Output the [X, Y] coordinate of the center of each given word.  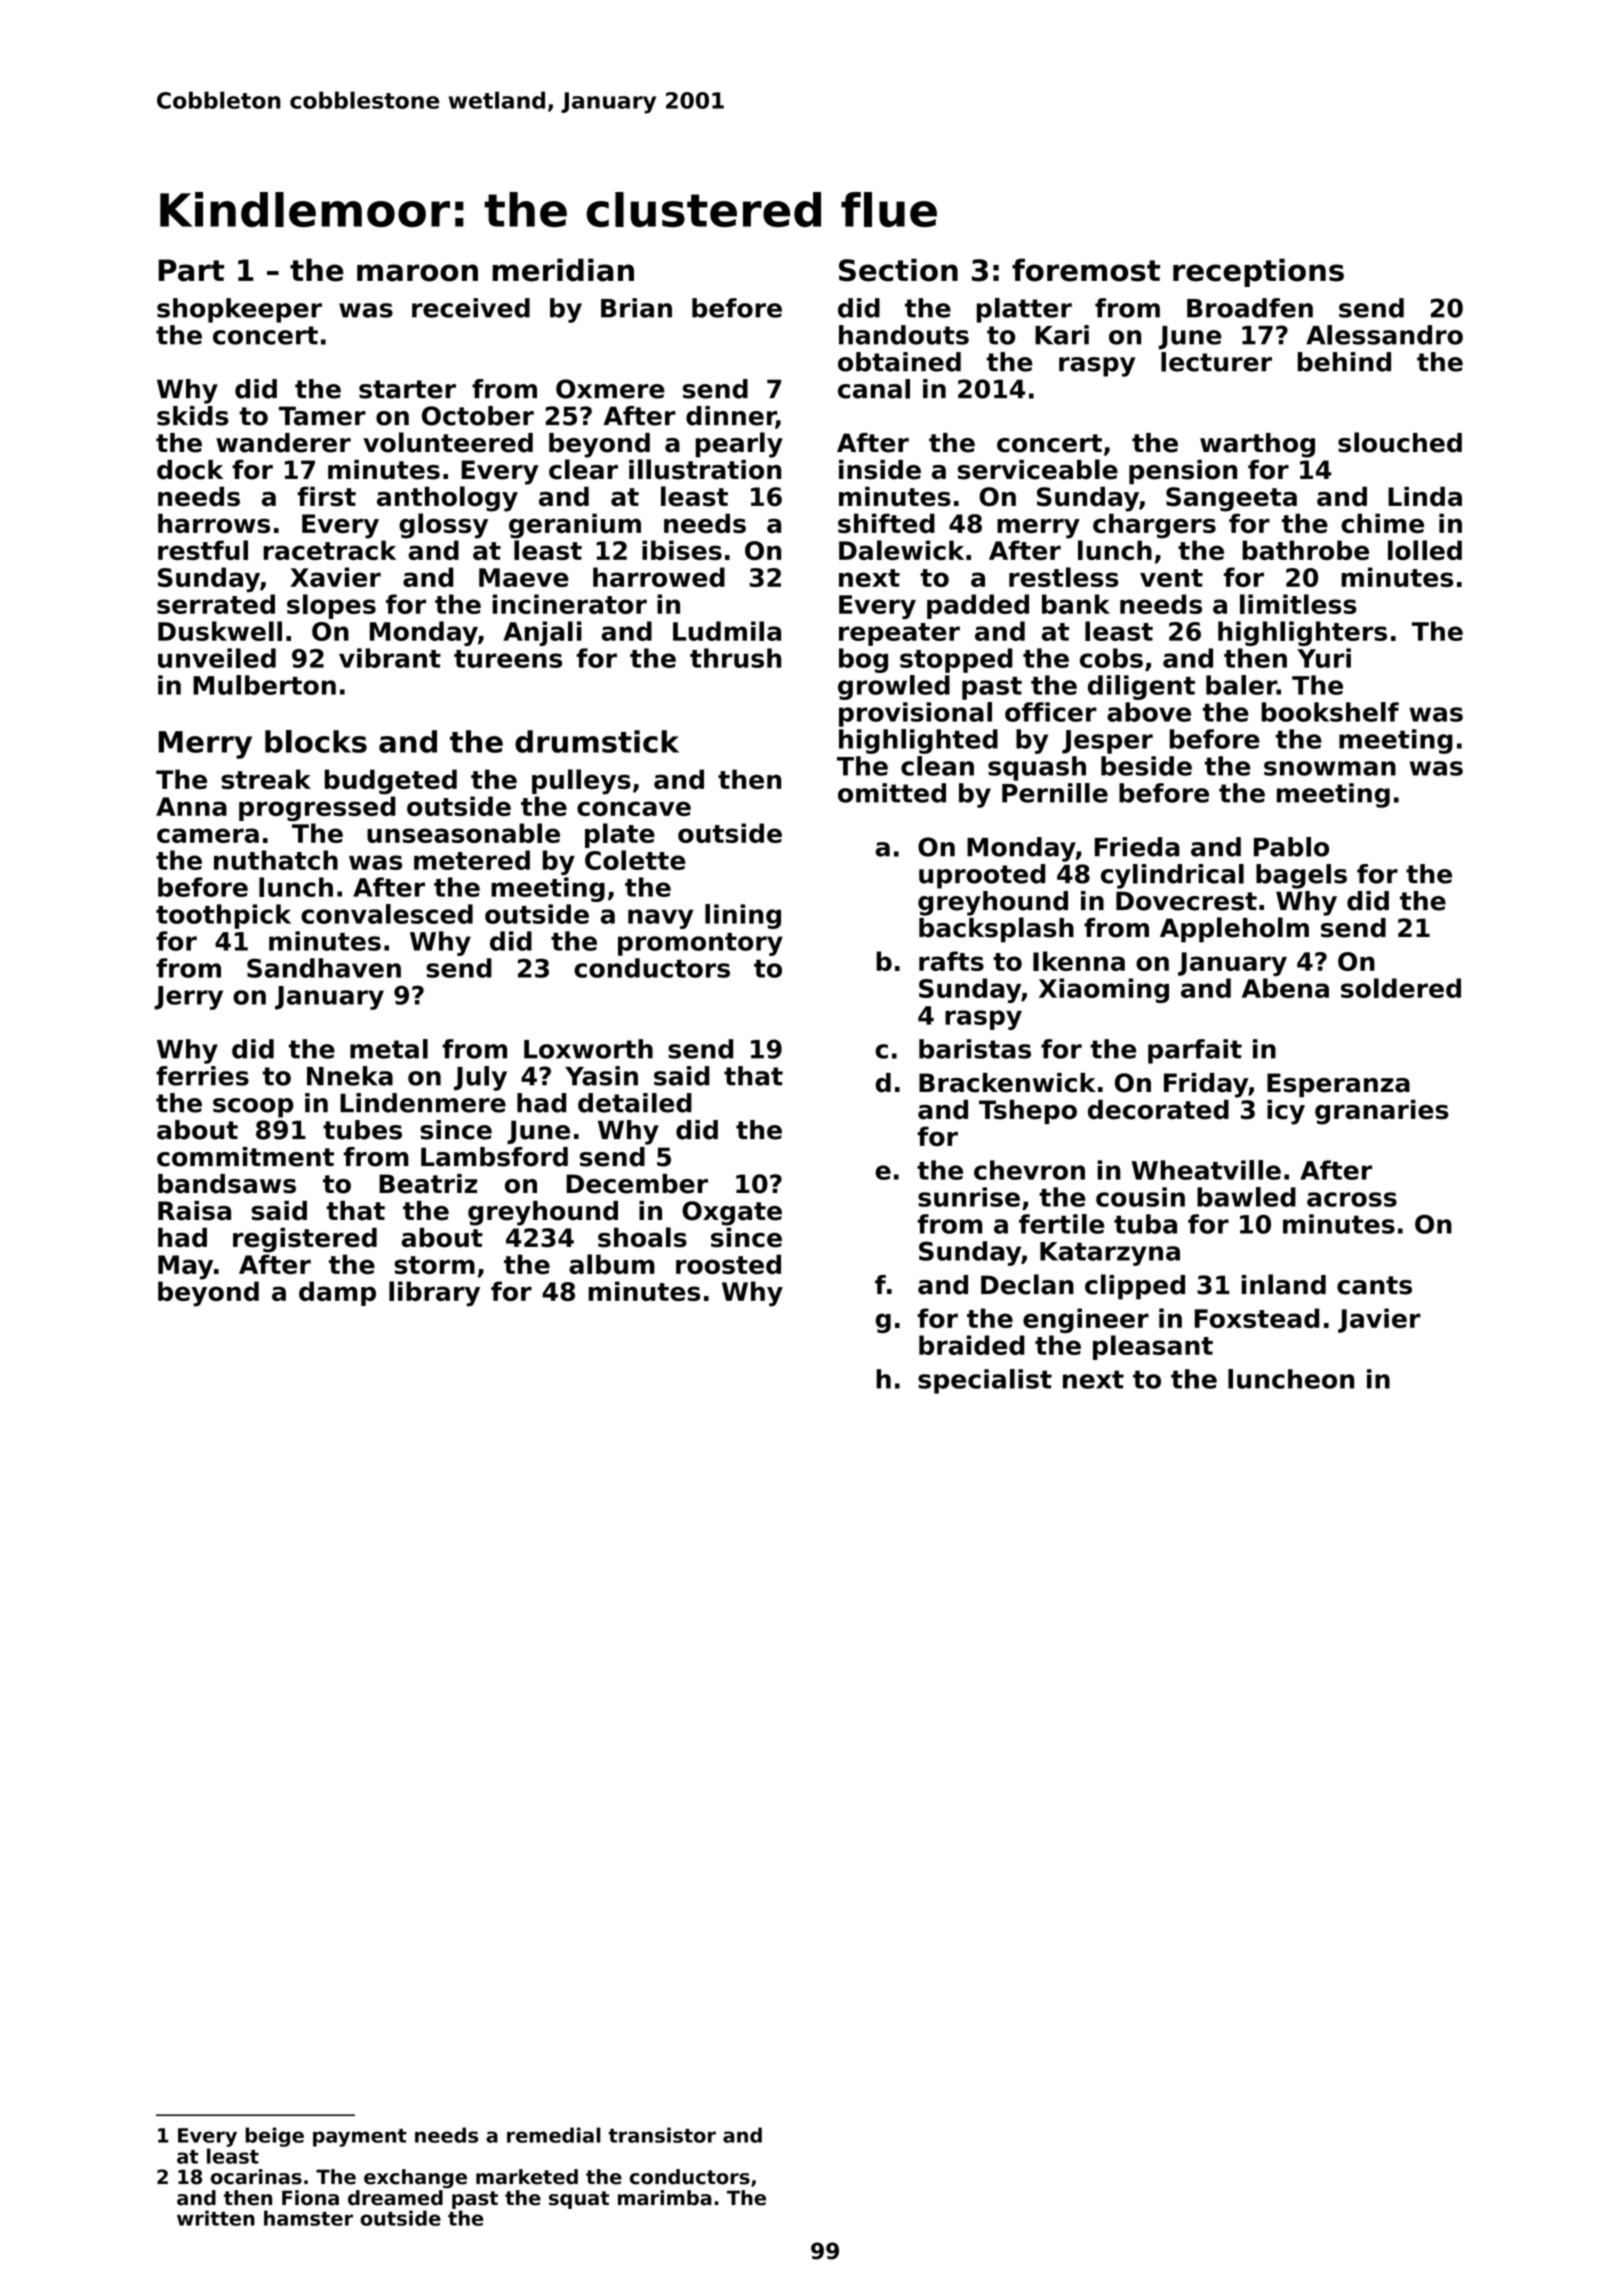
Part [191, 270]
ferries [202, 1076]
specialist [985, 1381]
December [637, 1184]
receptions [1258, 272]
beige [274, 2137]
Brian [636, 308]
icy [1286, 1112]
